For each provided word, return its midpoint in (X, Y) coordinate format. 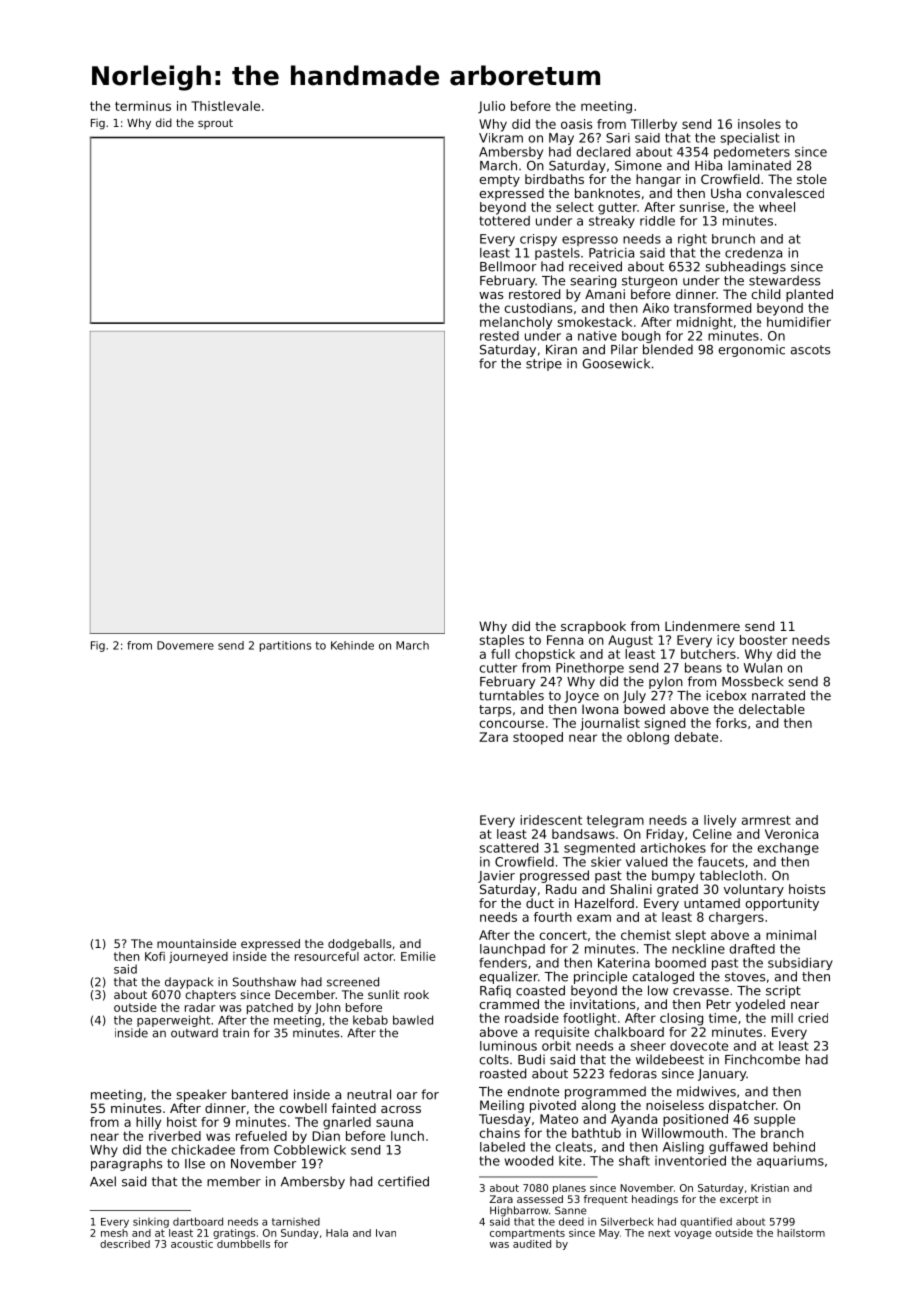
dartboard (198, 1221)
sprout (215, 124)
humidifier (799, 322)
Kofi (155, 956)
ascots (810, 350)
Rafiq (495, 991)
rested (499, 336)
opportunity (782, 904)
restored (534, 294)
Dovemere (185, 645)
